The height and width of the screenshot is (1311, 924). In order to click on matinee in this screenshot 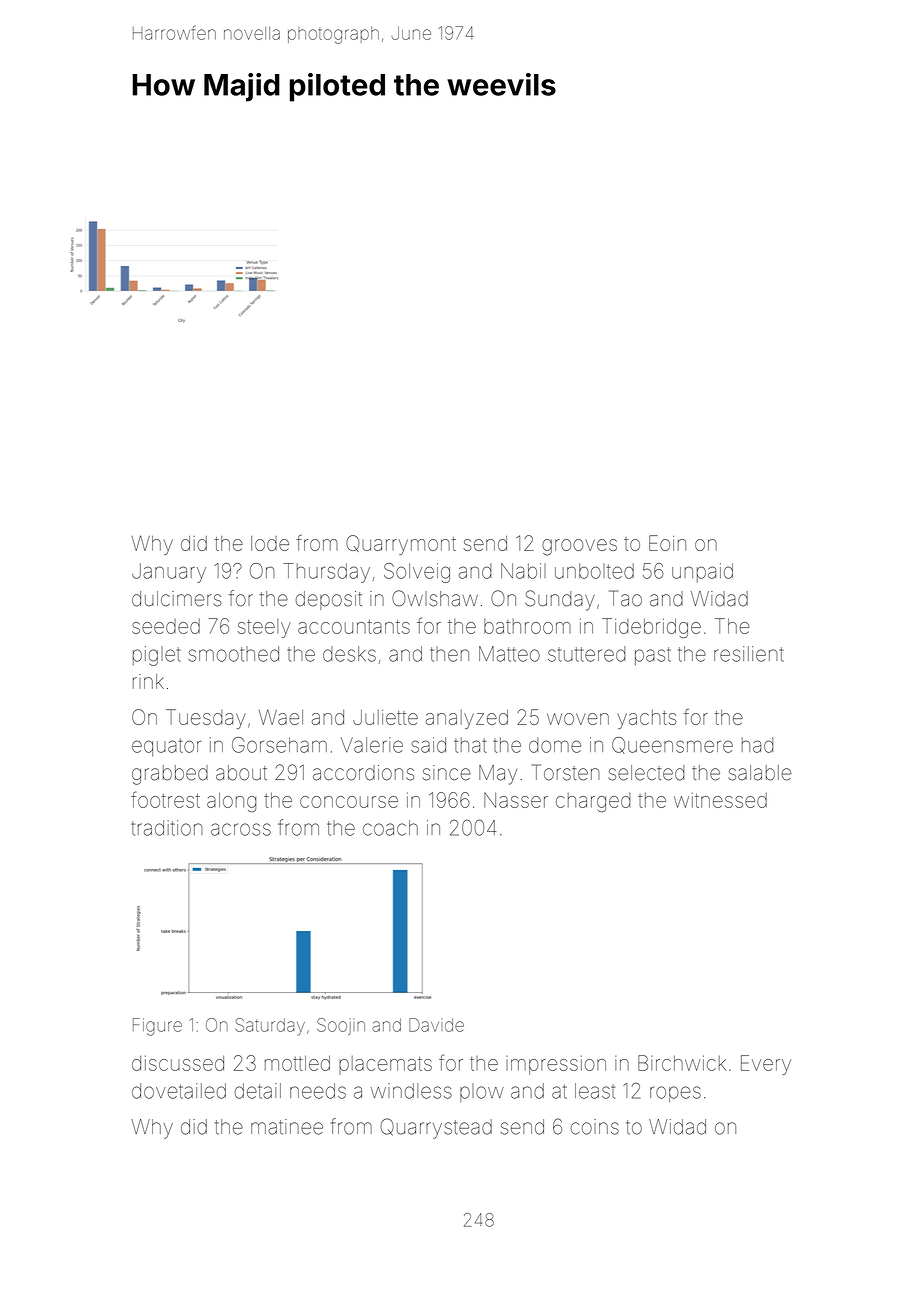, I will do `click(287, 1127)`.
